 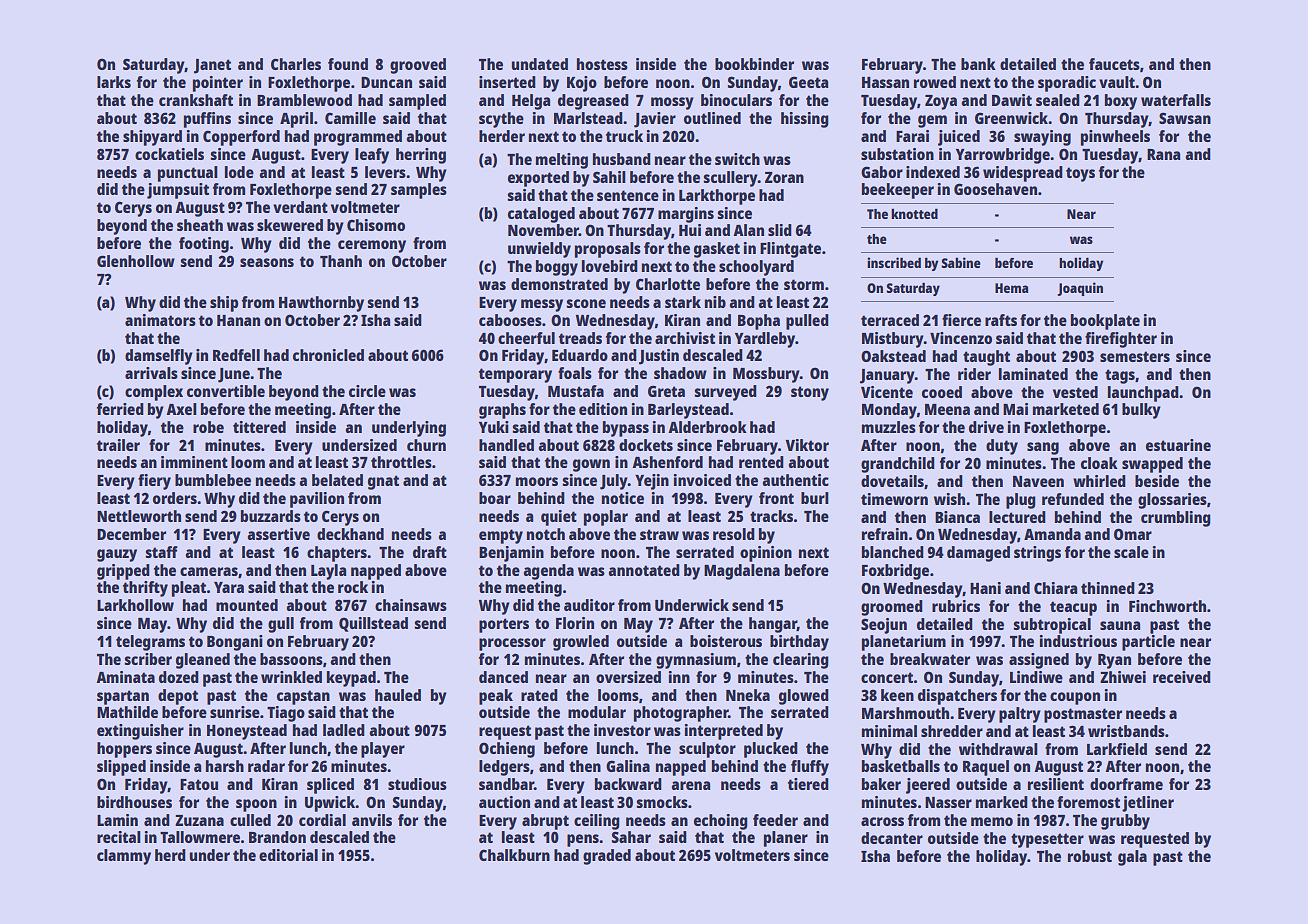 What do you see at coordinates (681, 714) in the page?
I see `photographer` at bounding box center [681, 714].
